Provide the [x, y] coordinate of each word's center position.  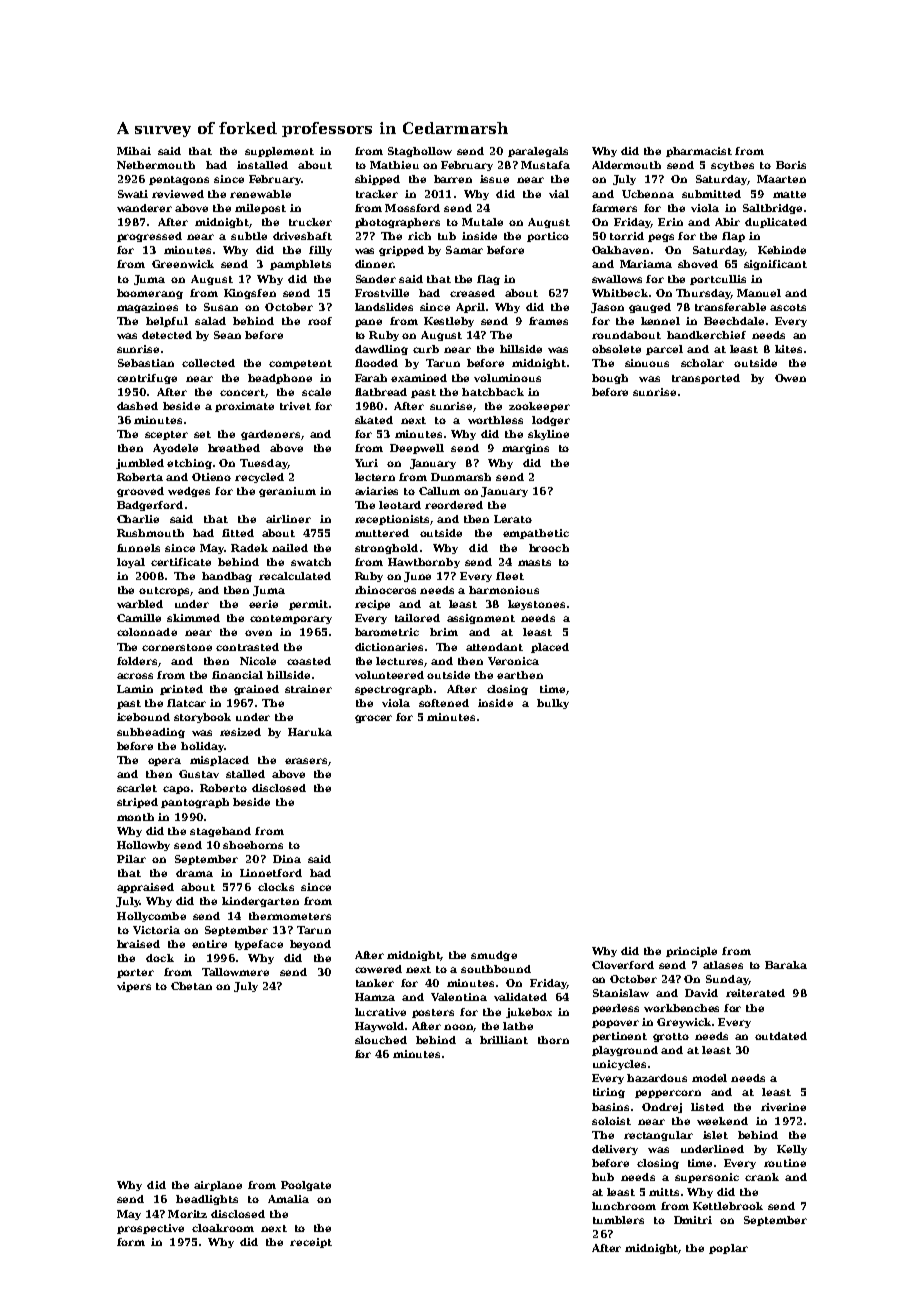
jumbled [140, 464]
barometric [387, 632]
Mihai [134, 151]
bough [610, 379]
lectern [375, 477]
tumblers [618, 1220]
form [131, 1242]
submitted [711, 194]
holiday [202, 747]
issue [494, 179]
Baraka [786, 965]
